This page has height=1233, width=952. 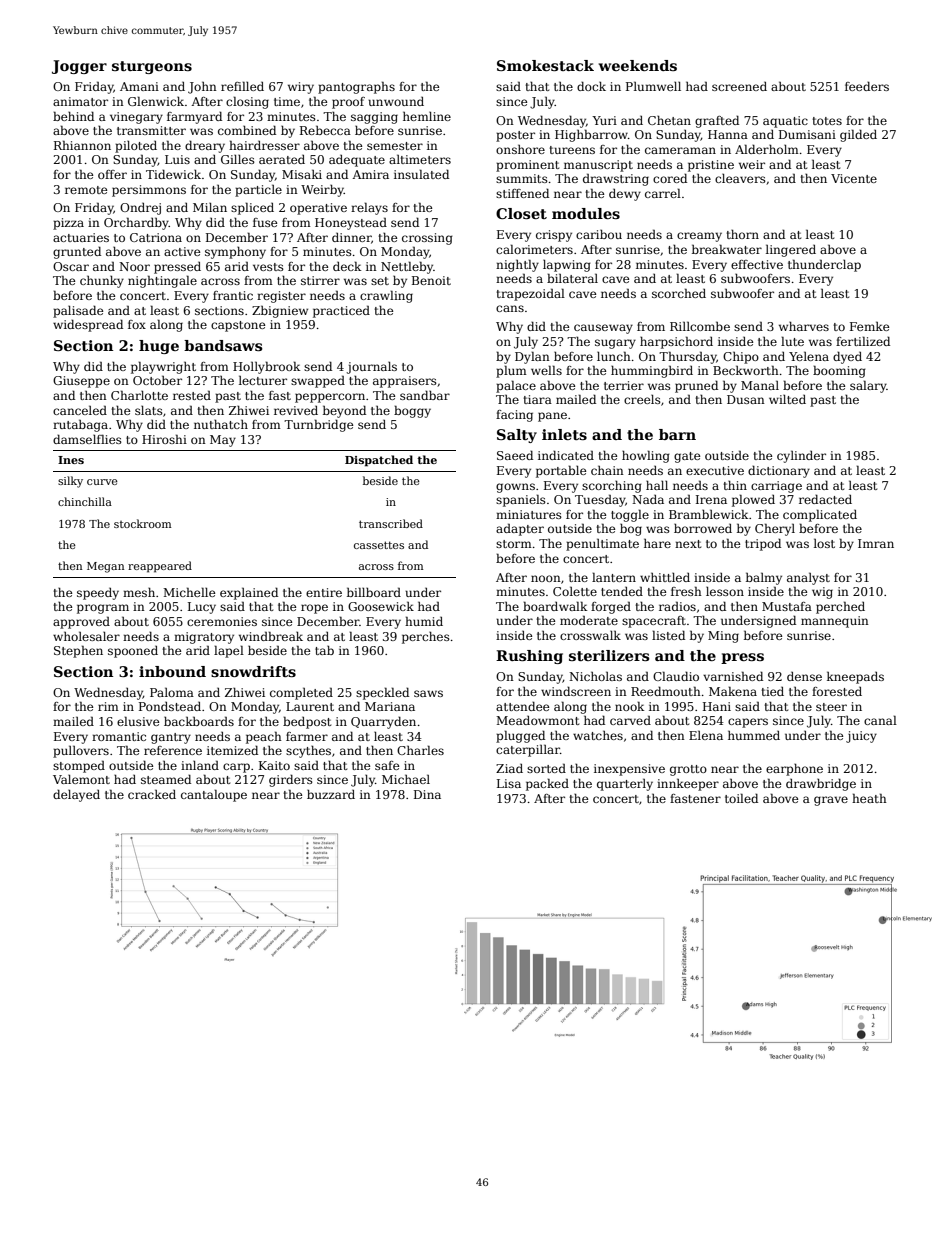 I want to click on windscreen, so click(x=576, y=691).
